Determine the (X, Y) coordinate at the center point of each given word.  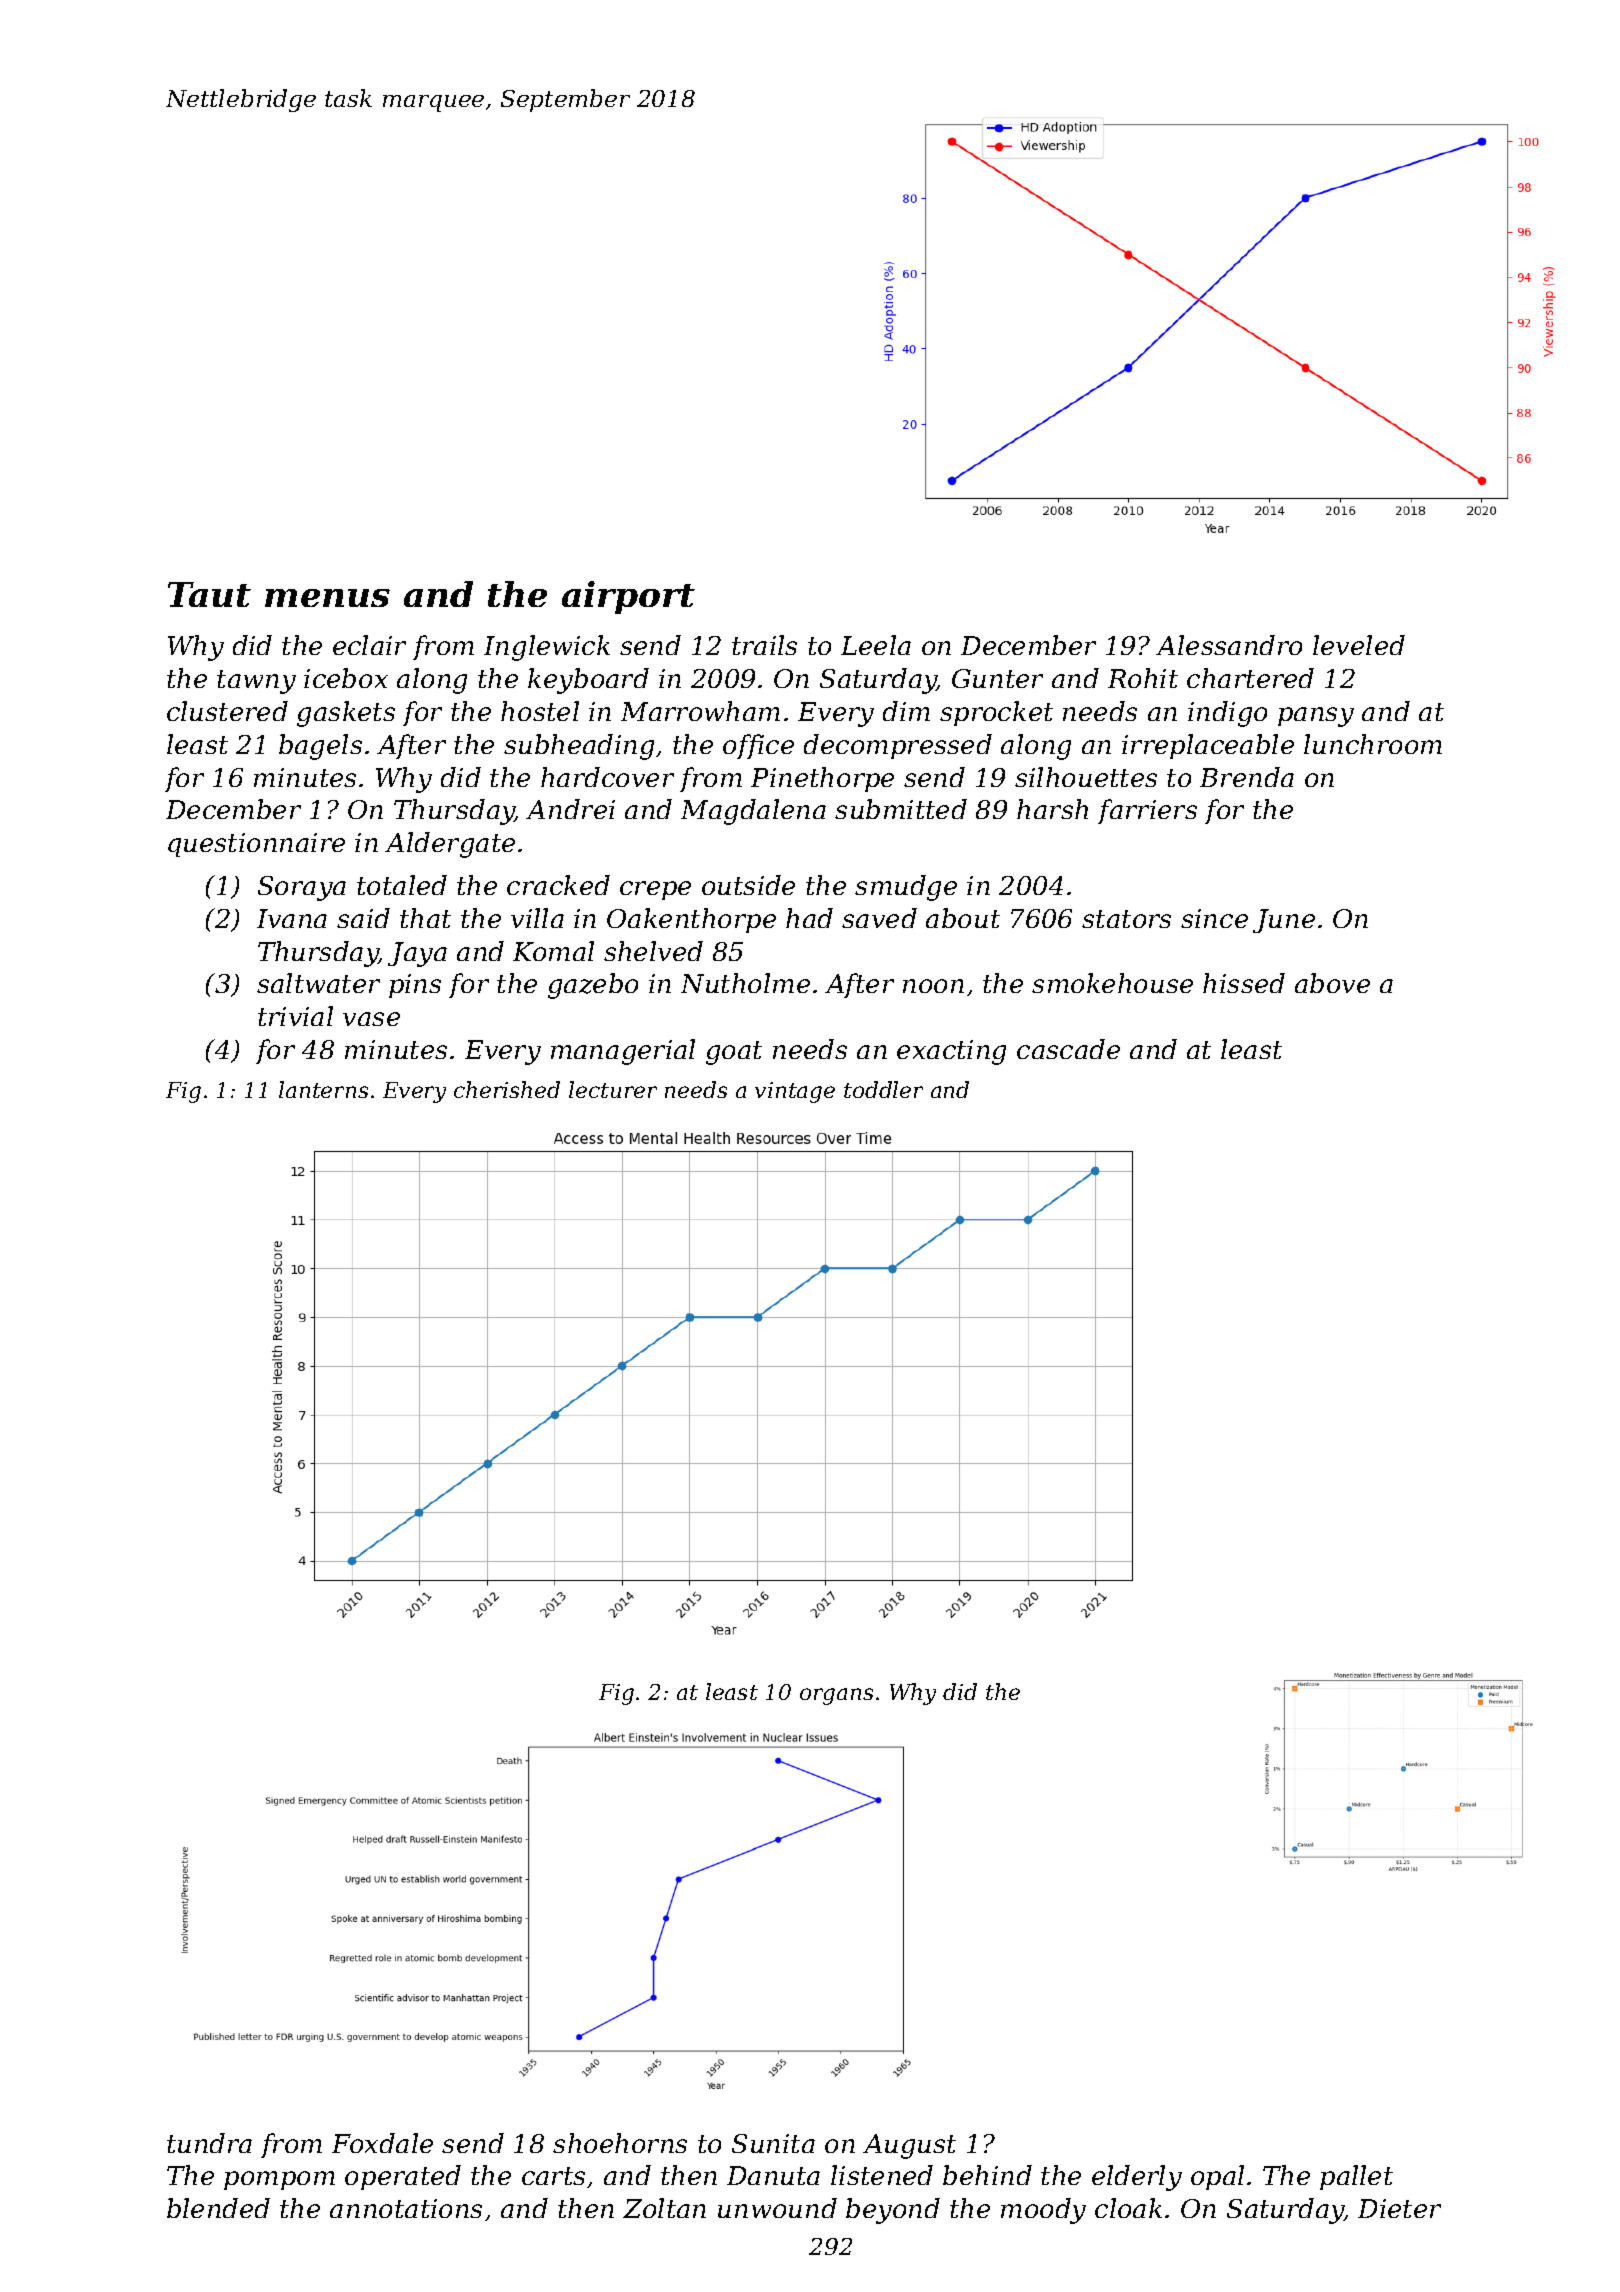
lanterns (323, 1089)
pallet (1356, 2177)
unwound (777, 2208)
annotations (406, 2208)
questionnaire (256, 845)
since (1214, 918)
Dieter (1399, 2208)
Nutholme (745, 983)
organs (836, 1696)
